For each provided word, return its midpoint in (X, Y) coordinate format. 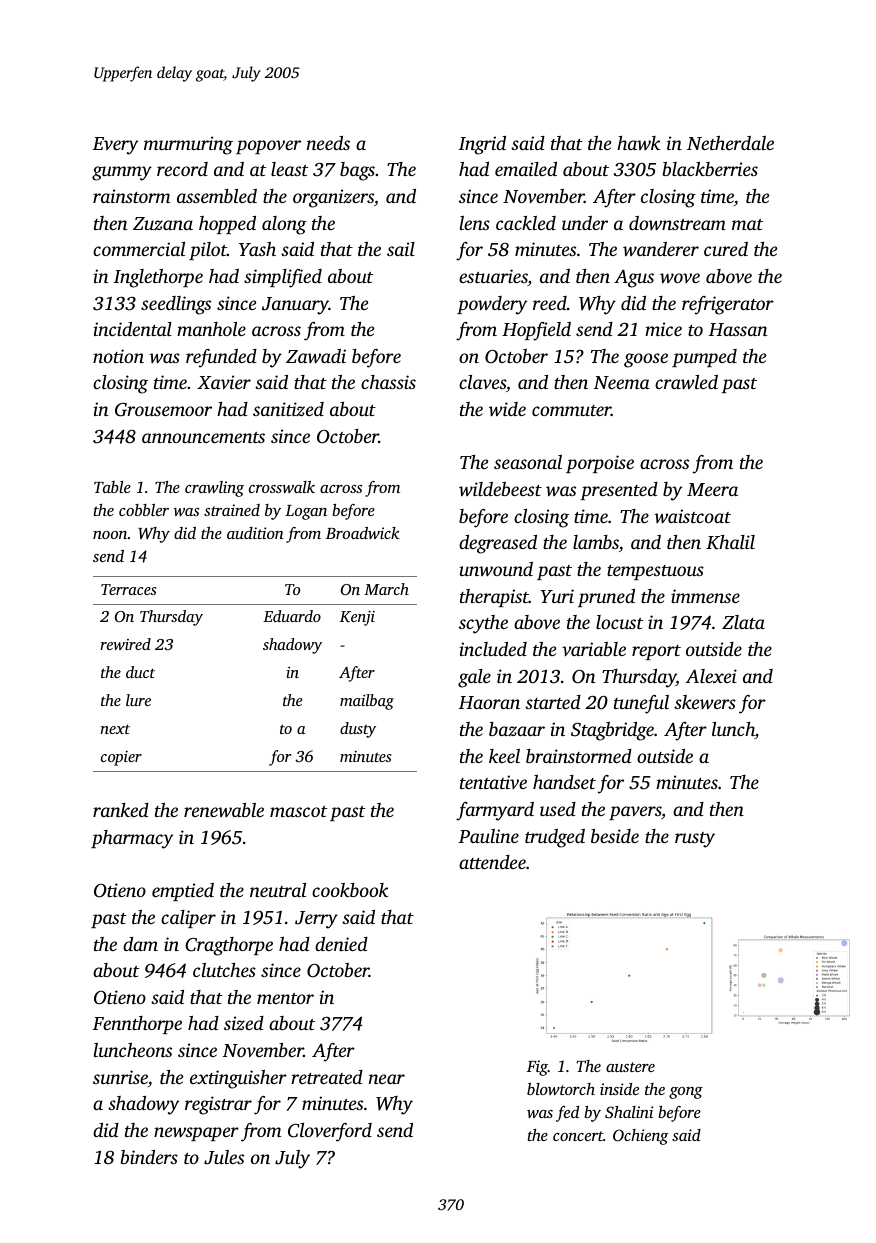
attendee (492, 862)
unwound (496, 569)
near (387, 1079)
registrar (218, 1105)
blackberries (710, 169)
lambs (596, 542)
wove (680, 278)
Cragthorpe (229, 946)
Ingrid (482, 145)
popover (268, 147)
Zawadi (316, 356)
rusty (695, 840)
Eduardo (292, 616)
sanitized (288, 409)
